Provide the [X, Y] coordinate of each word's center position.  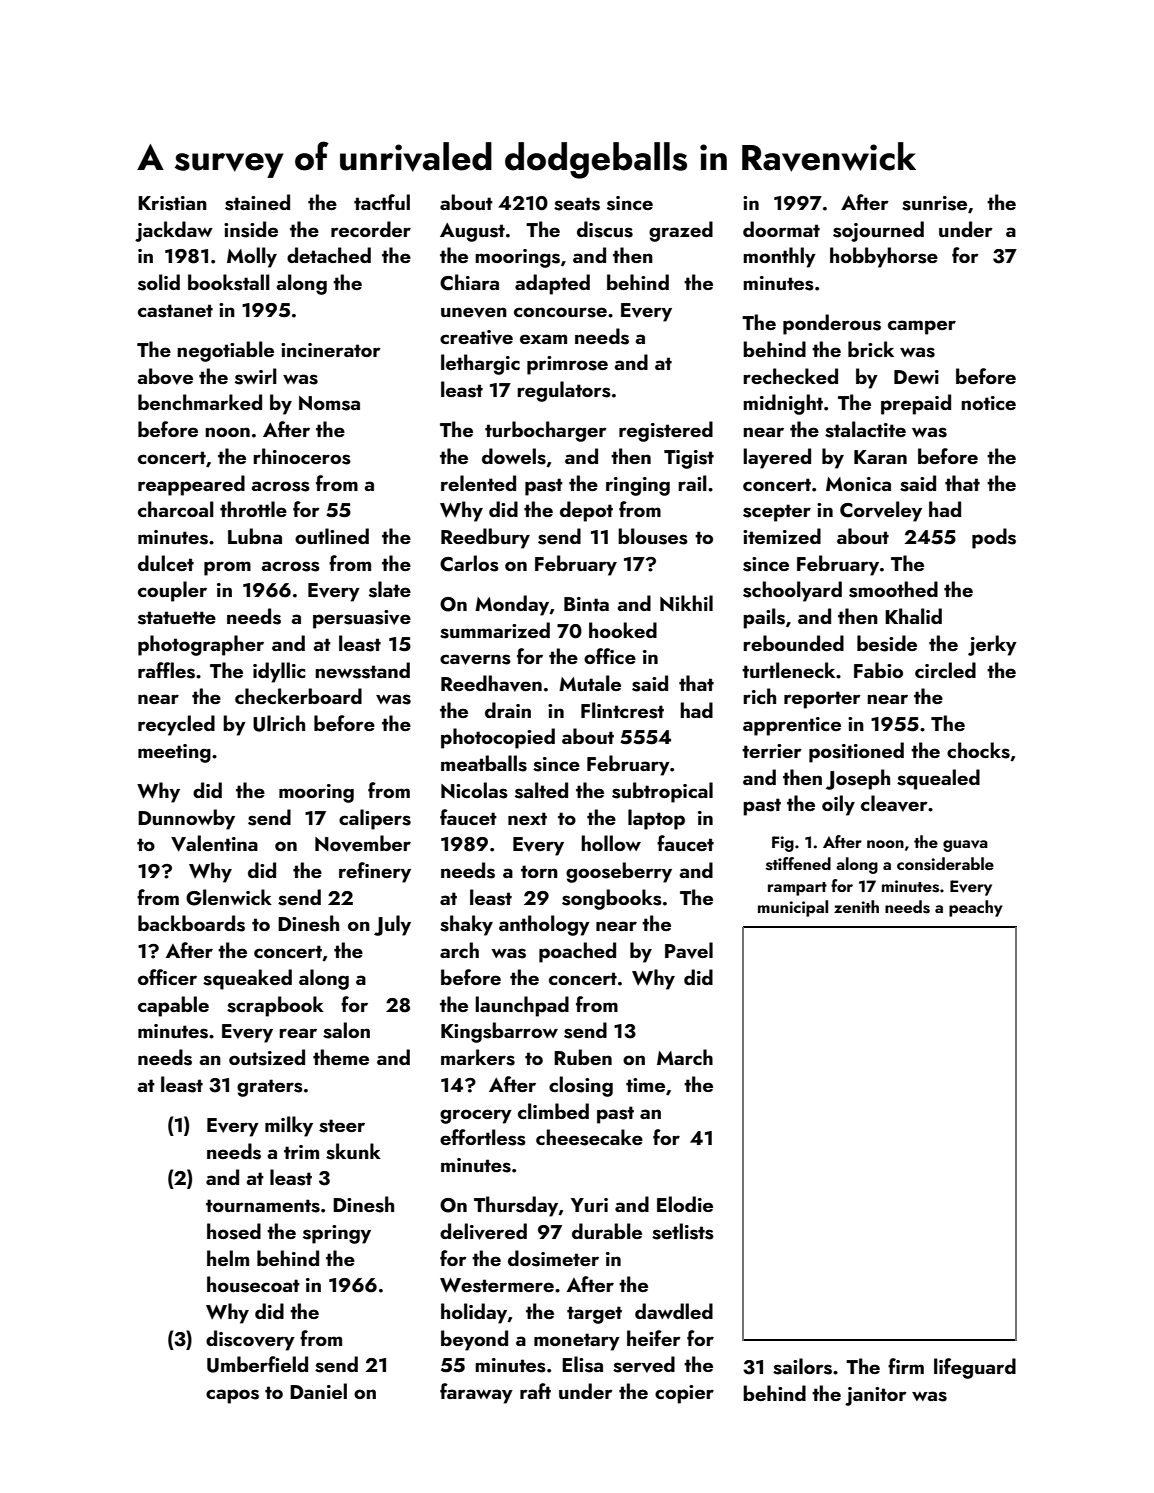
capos [232, 1396]
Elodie [685, 1204]
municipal [793, 908]
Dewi [916, 377]
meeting [174, 753]
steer [342, 1126]
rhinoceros [302, 456]
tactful [382, 202]
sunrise [934, 203]
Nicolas [474, 790]
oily [838, 805]
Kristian [172, 203]
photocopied [498, 738]
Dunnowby [186, 819]
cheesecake [589, 1137]
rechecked [790, 376]
